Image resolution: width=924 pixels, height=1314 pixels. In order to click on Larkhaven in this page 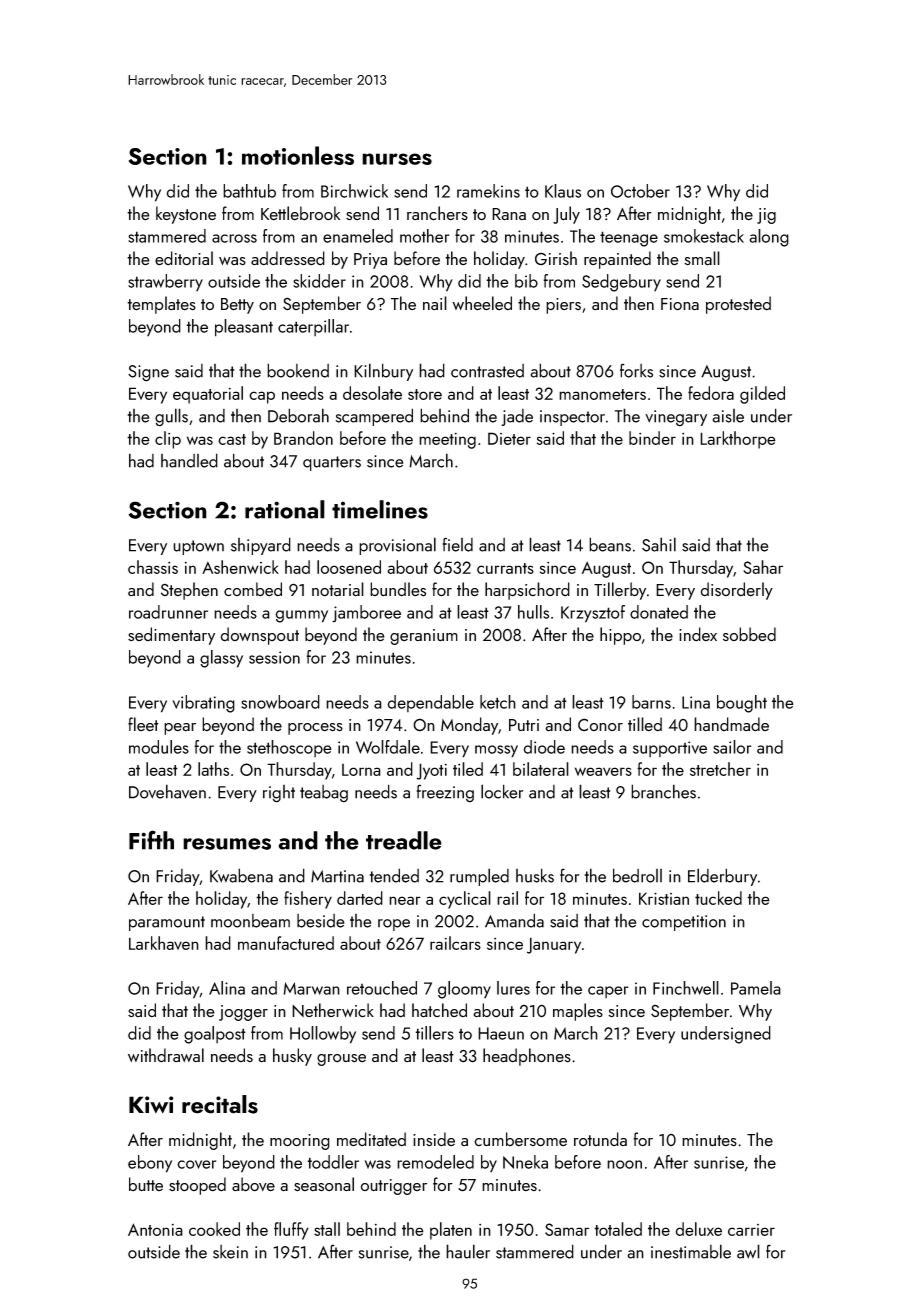, I will do `click(164, 943)`.
